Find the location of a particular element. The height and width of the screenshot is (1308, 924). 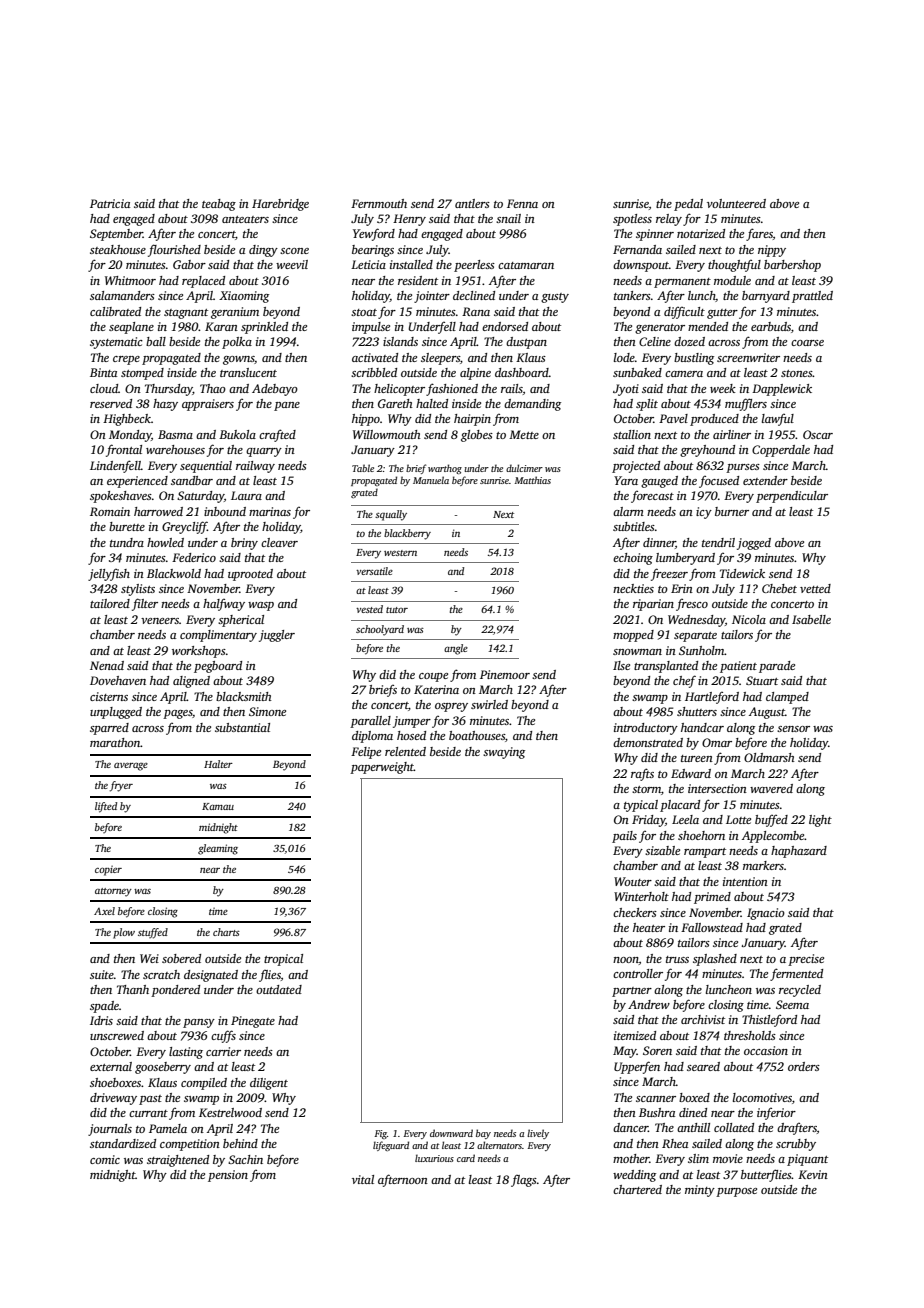

teabag is located at coordinates (219, 205).
